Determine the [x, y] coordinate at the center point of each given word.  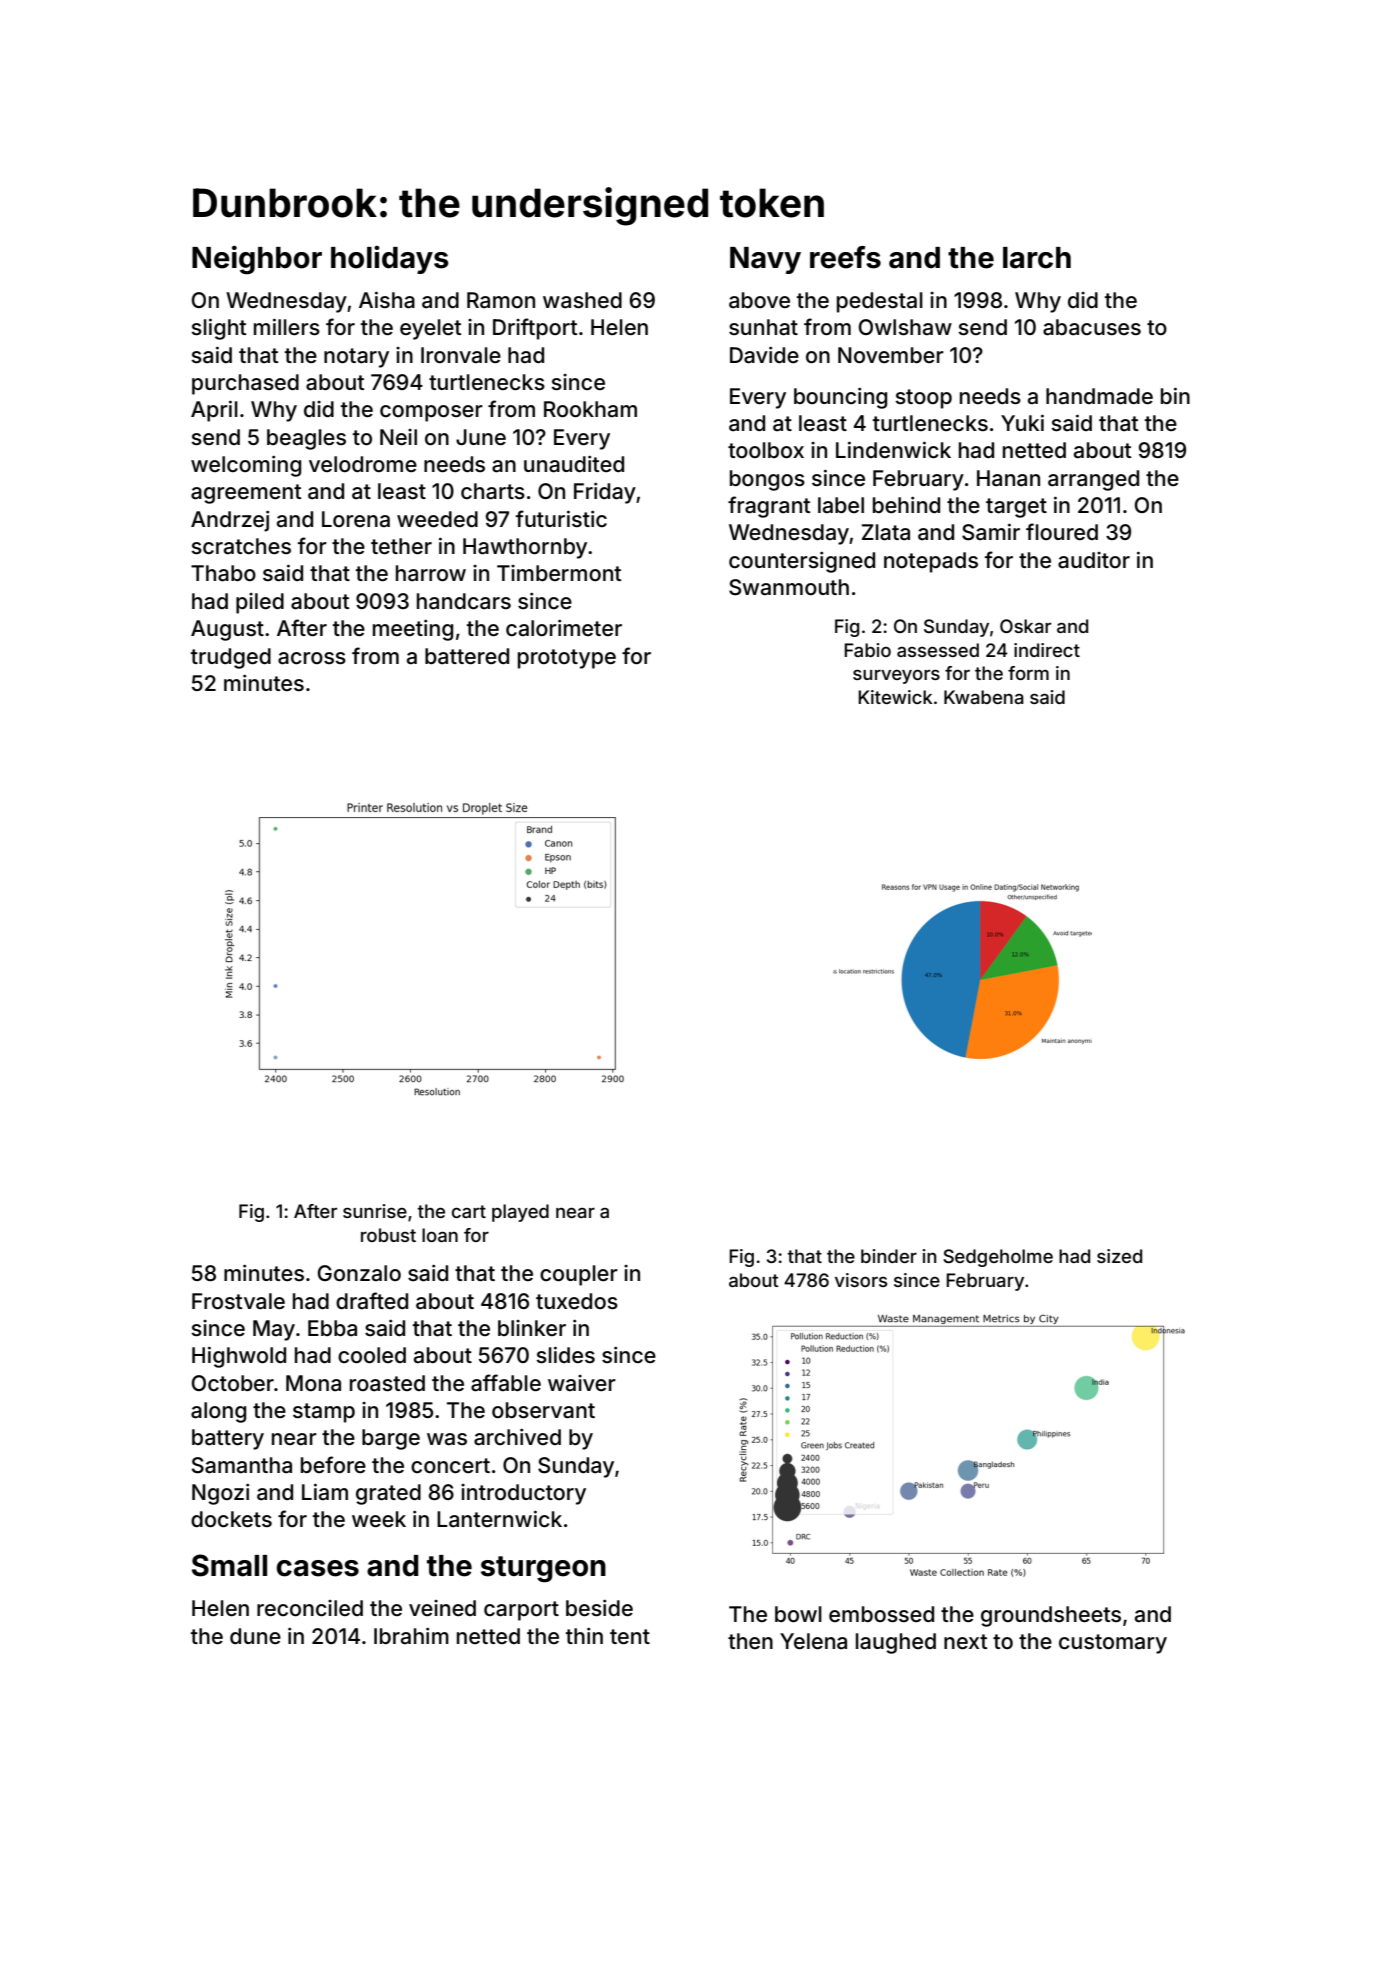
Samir [991, 532]
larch [1037, 258]
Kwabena [984, 697]
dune [255, 1636]
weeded [437, 519]
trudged [231, 658]
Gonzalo [359, 1273]
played [520, 1213]
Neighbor [257, 260]
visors [861, 1280]
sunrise [375, 1211]
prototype [567, 659]
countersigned [802, 562]
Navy [765, 260]
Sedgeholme [998, 1258]
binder [889, 1256]
